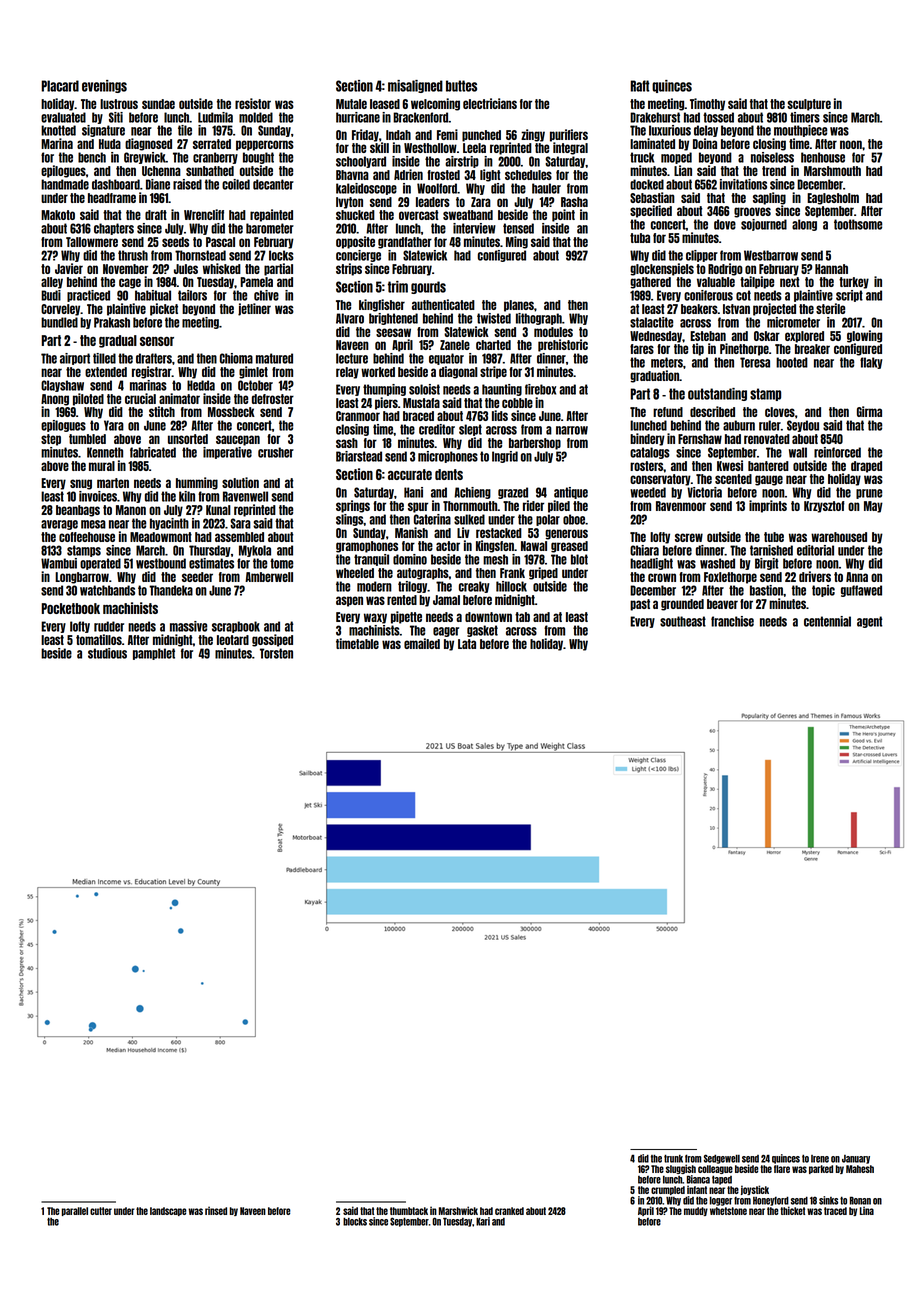  Describe the element at coordinates (505, 457) in the document. I see `Ingrid` at that location.
